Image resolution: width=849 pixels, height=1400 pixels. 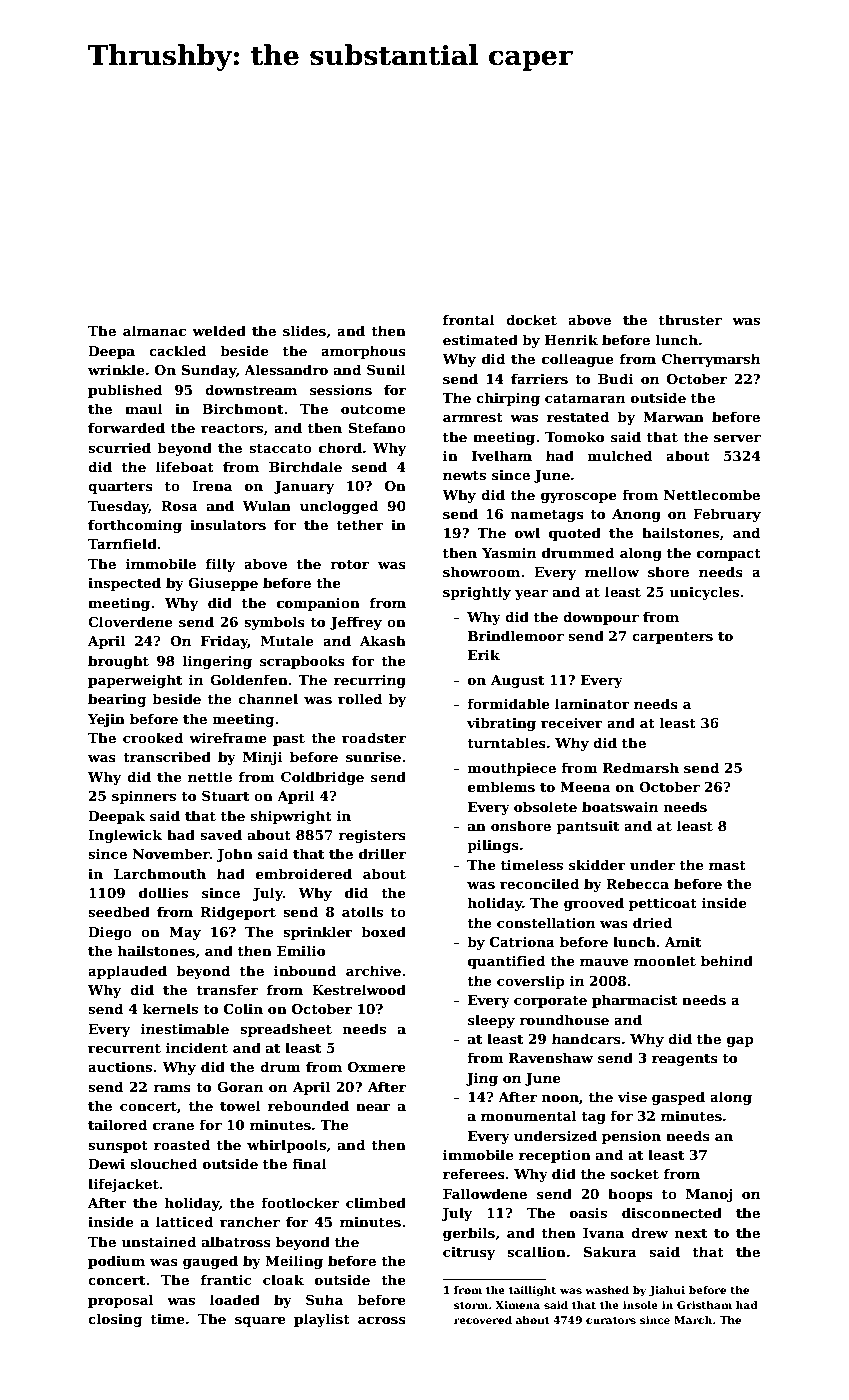 I want to click on gap, so click(x=740, y=1042).
